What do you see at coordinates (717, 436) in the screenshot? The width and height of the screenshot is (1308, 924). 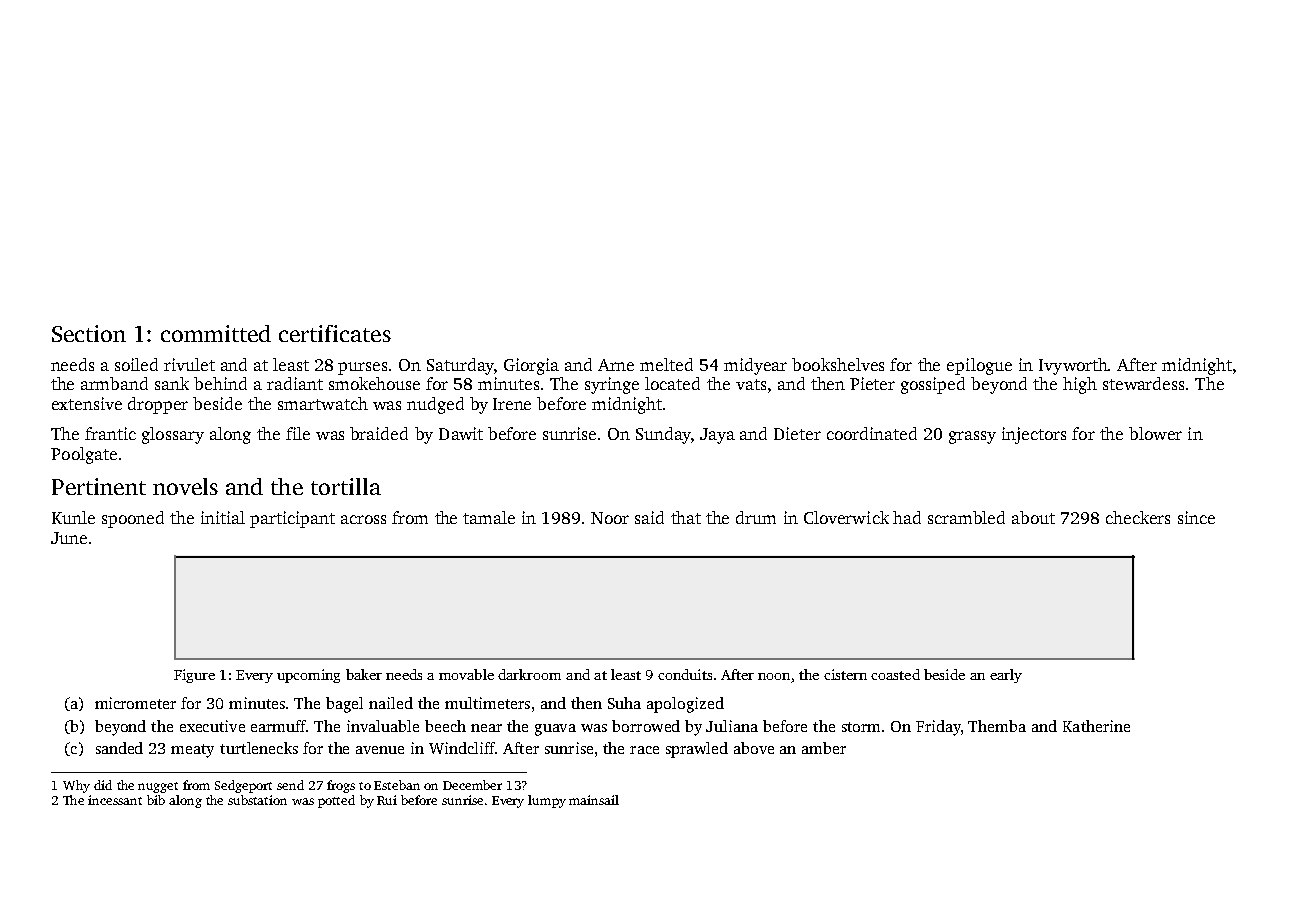 I see `Jaya` at bounding box center [717, 436].
